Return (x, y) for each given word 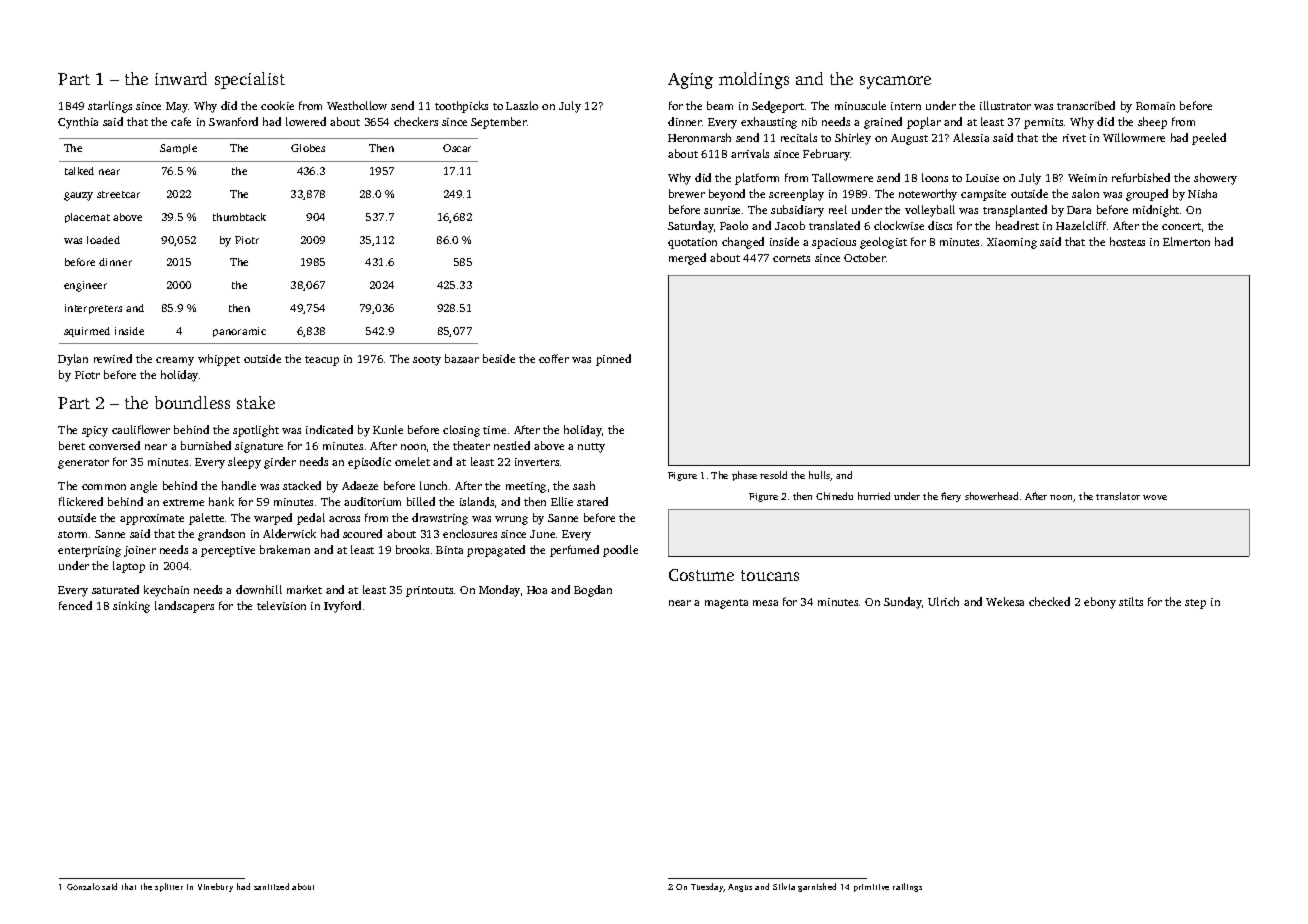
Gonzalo (83, 886)
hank (221, 501)
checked (1049, 601)
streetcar (118, 194)
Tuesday (707, 887)
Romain (1155, 106)
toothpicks (461, 107)
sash (584, 485)
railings (907, 887)
